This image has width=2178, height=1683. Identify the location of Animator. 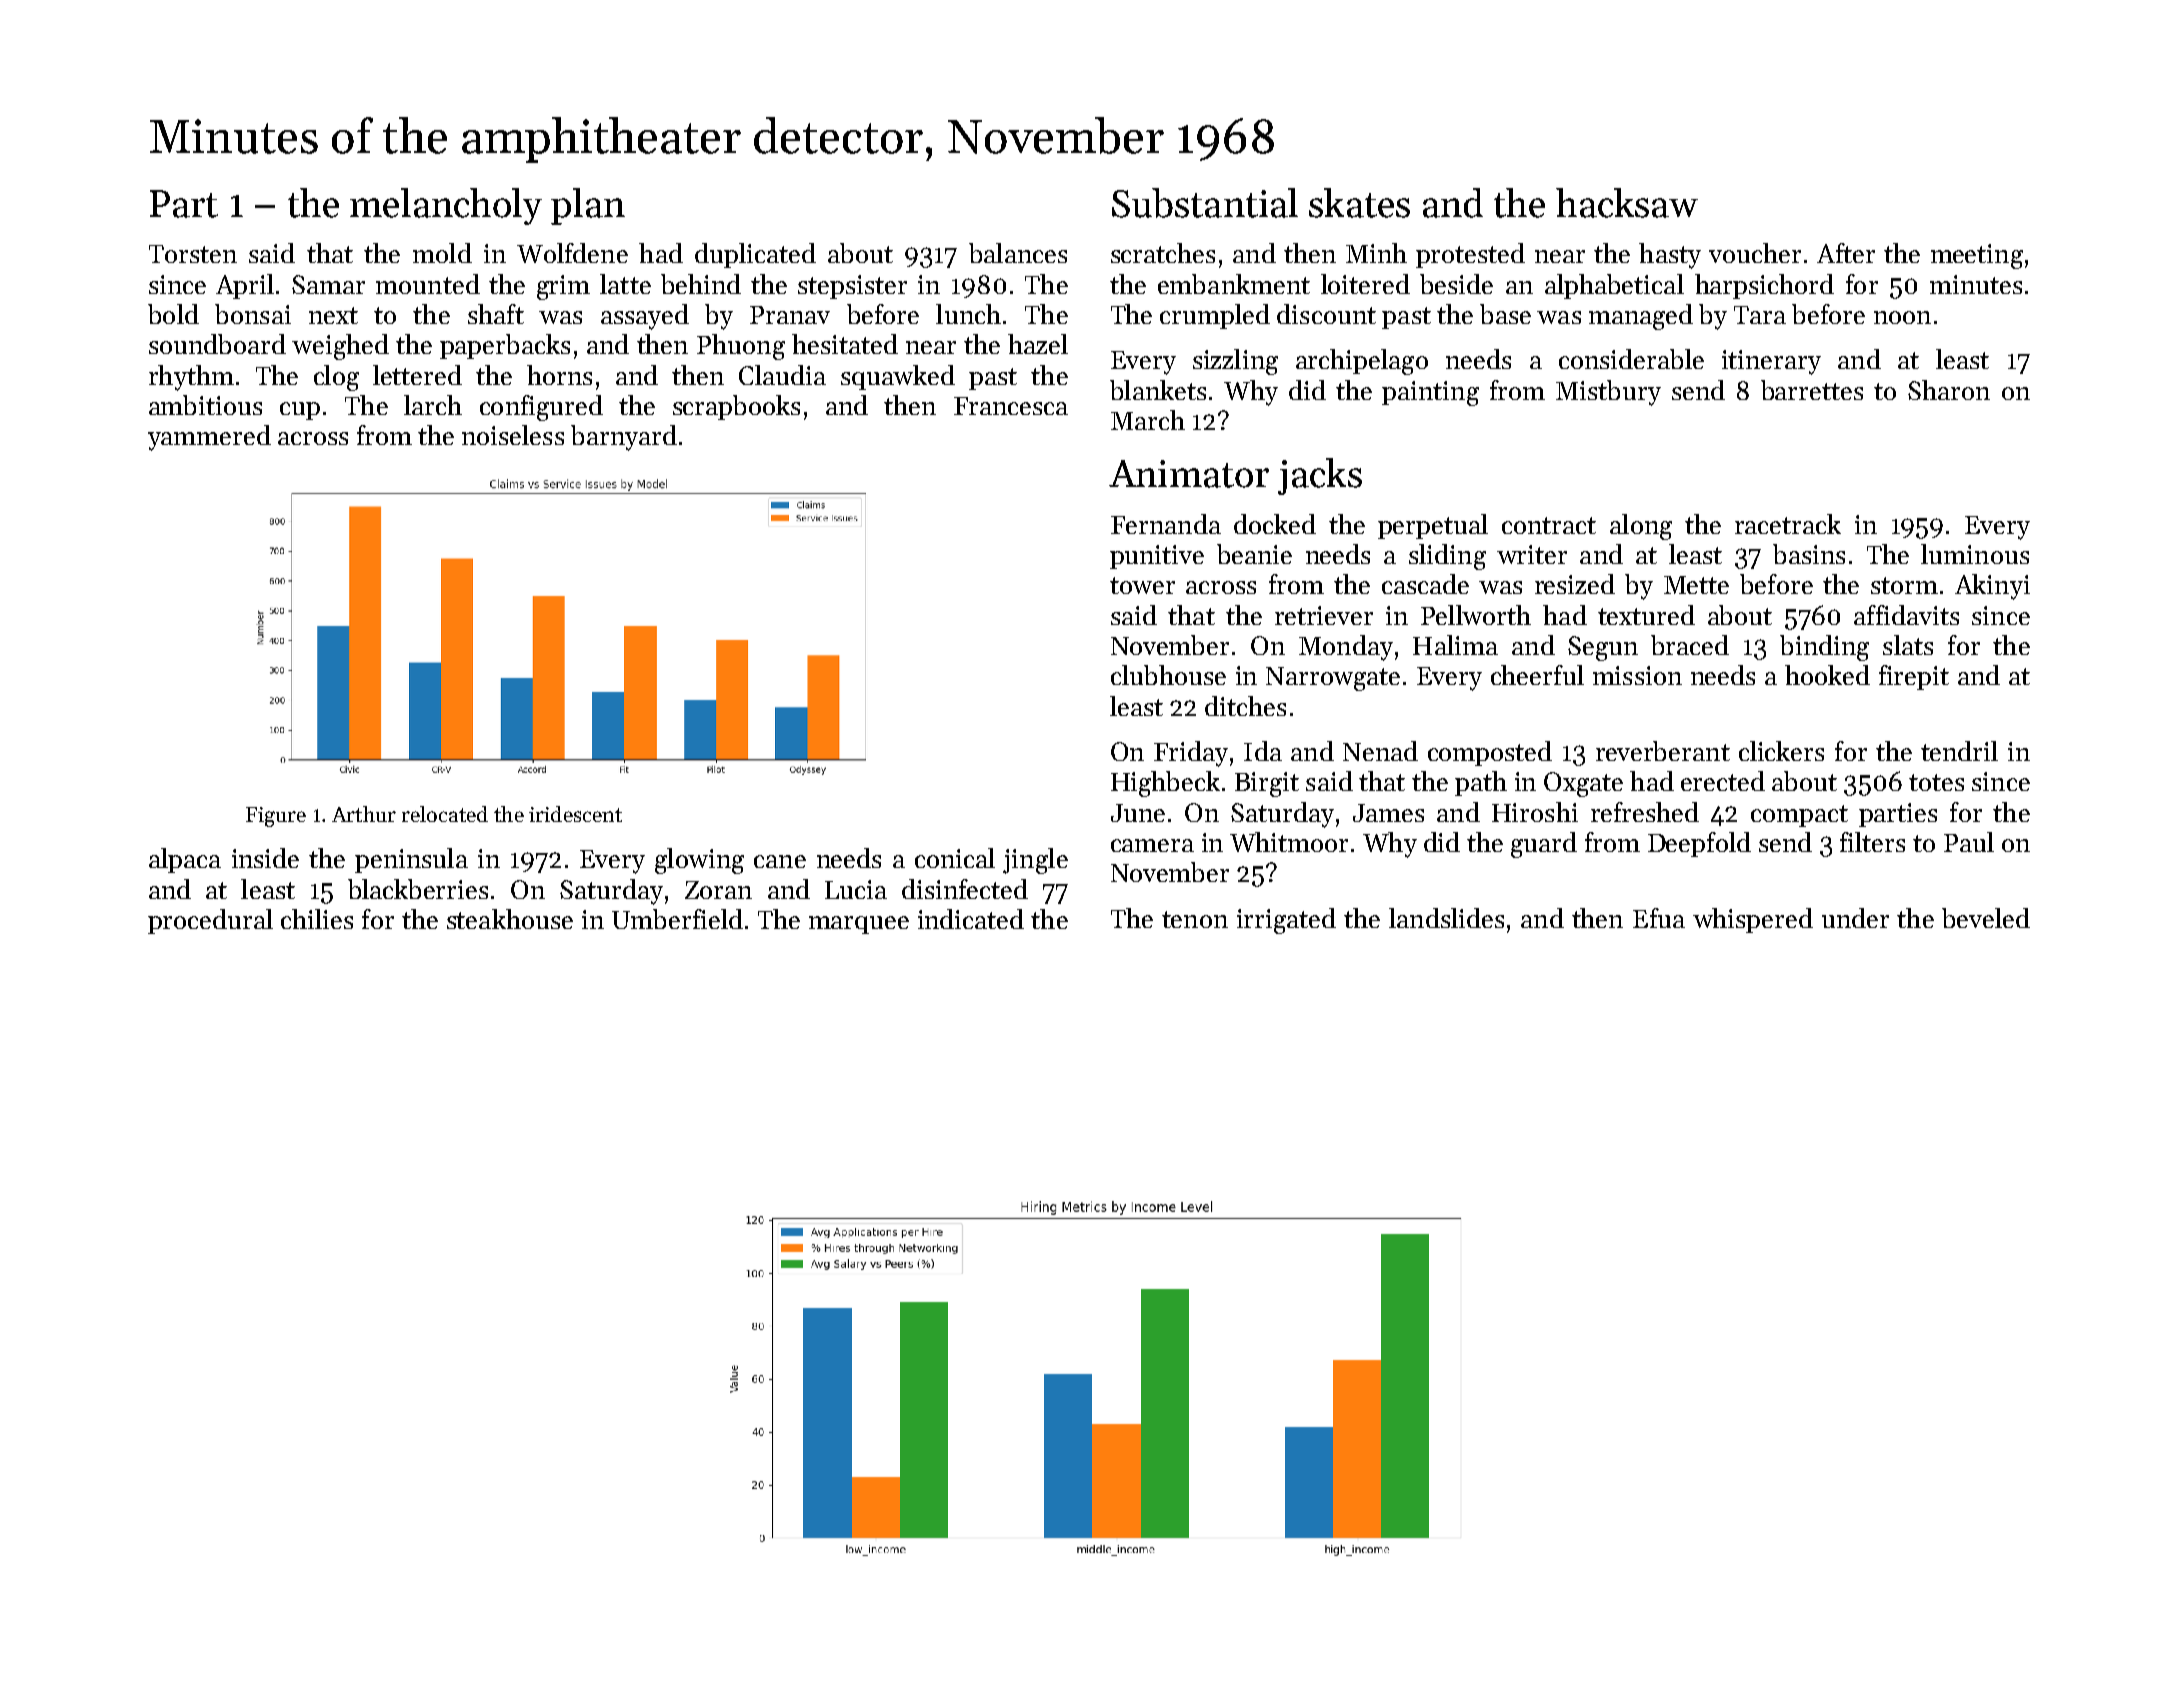
(1189, 474).
